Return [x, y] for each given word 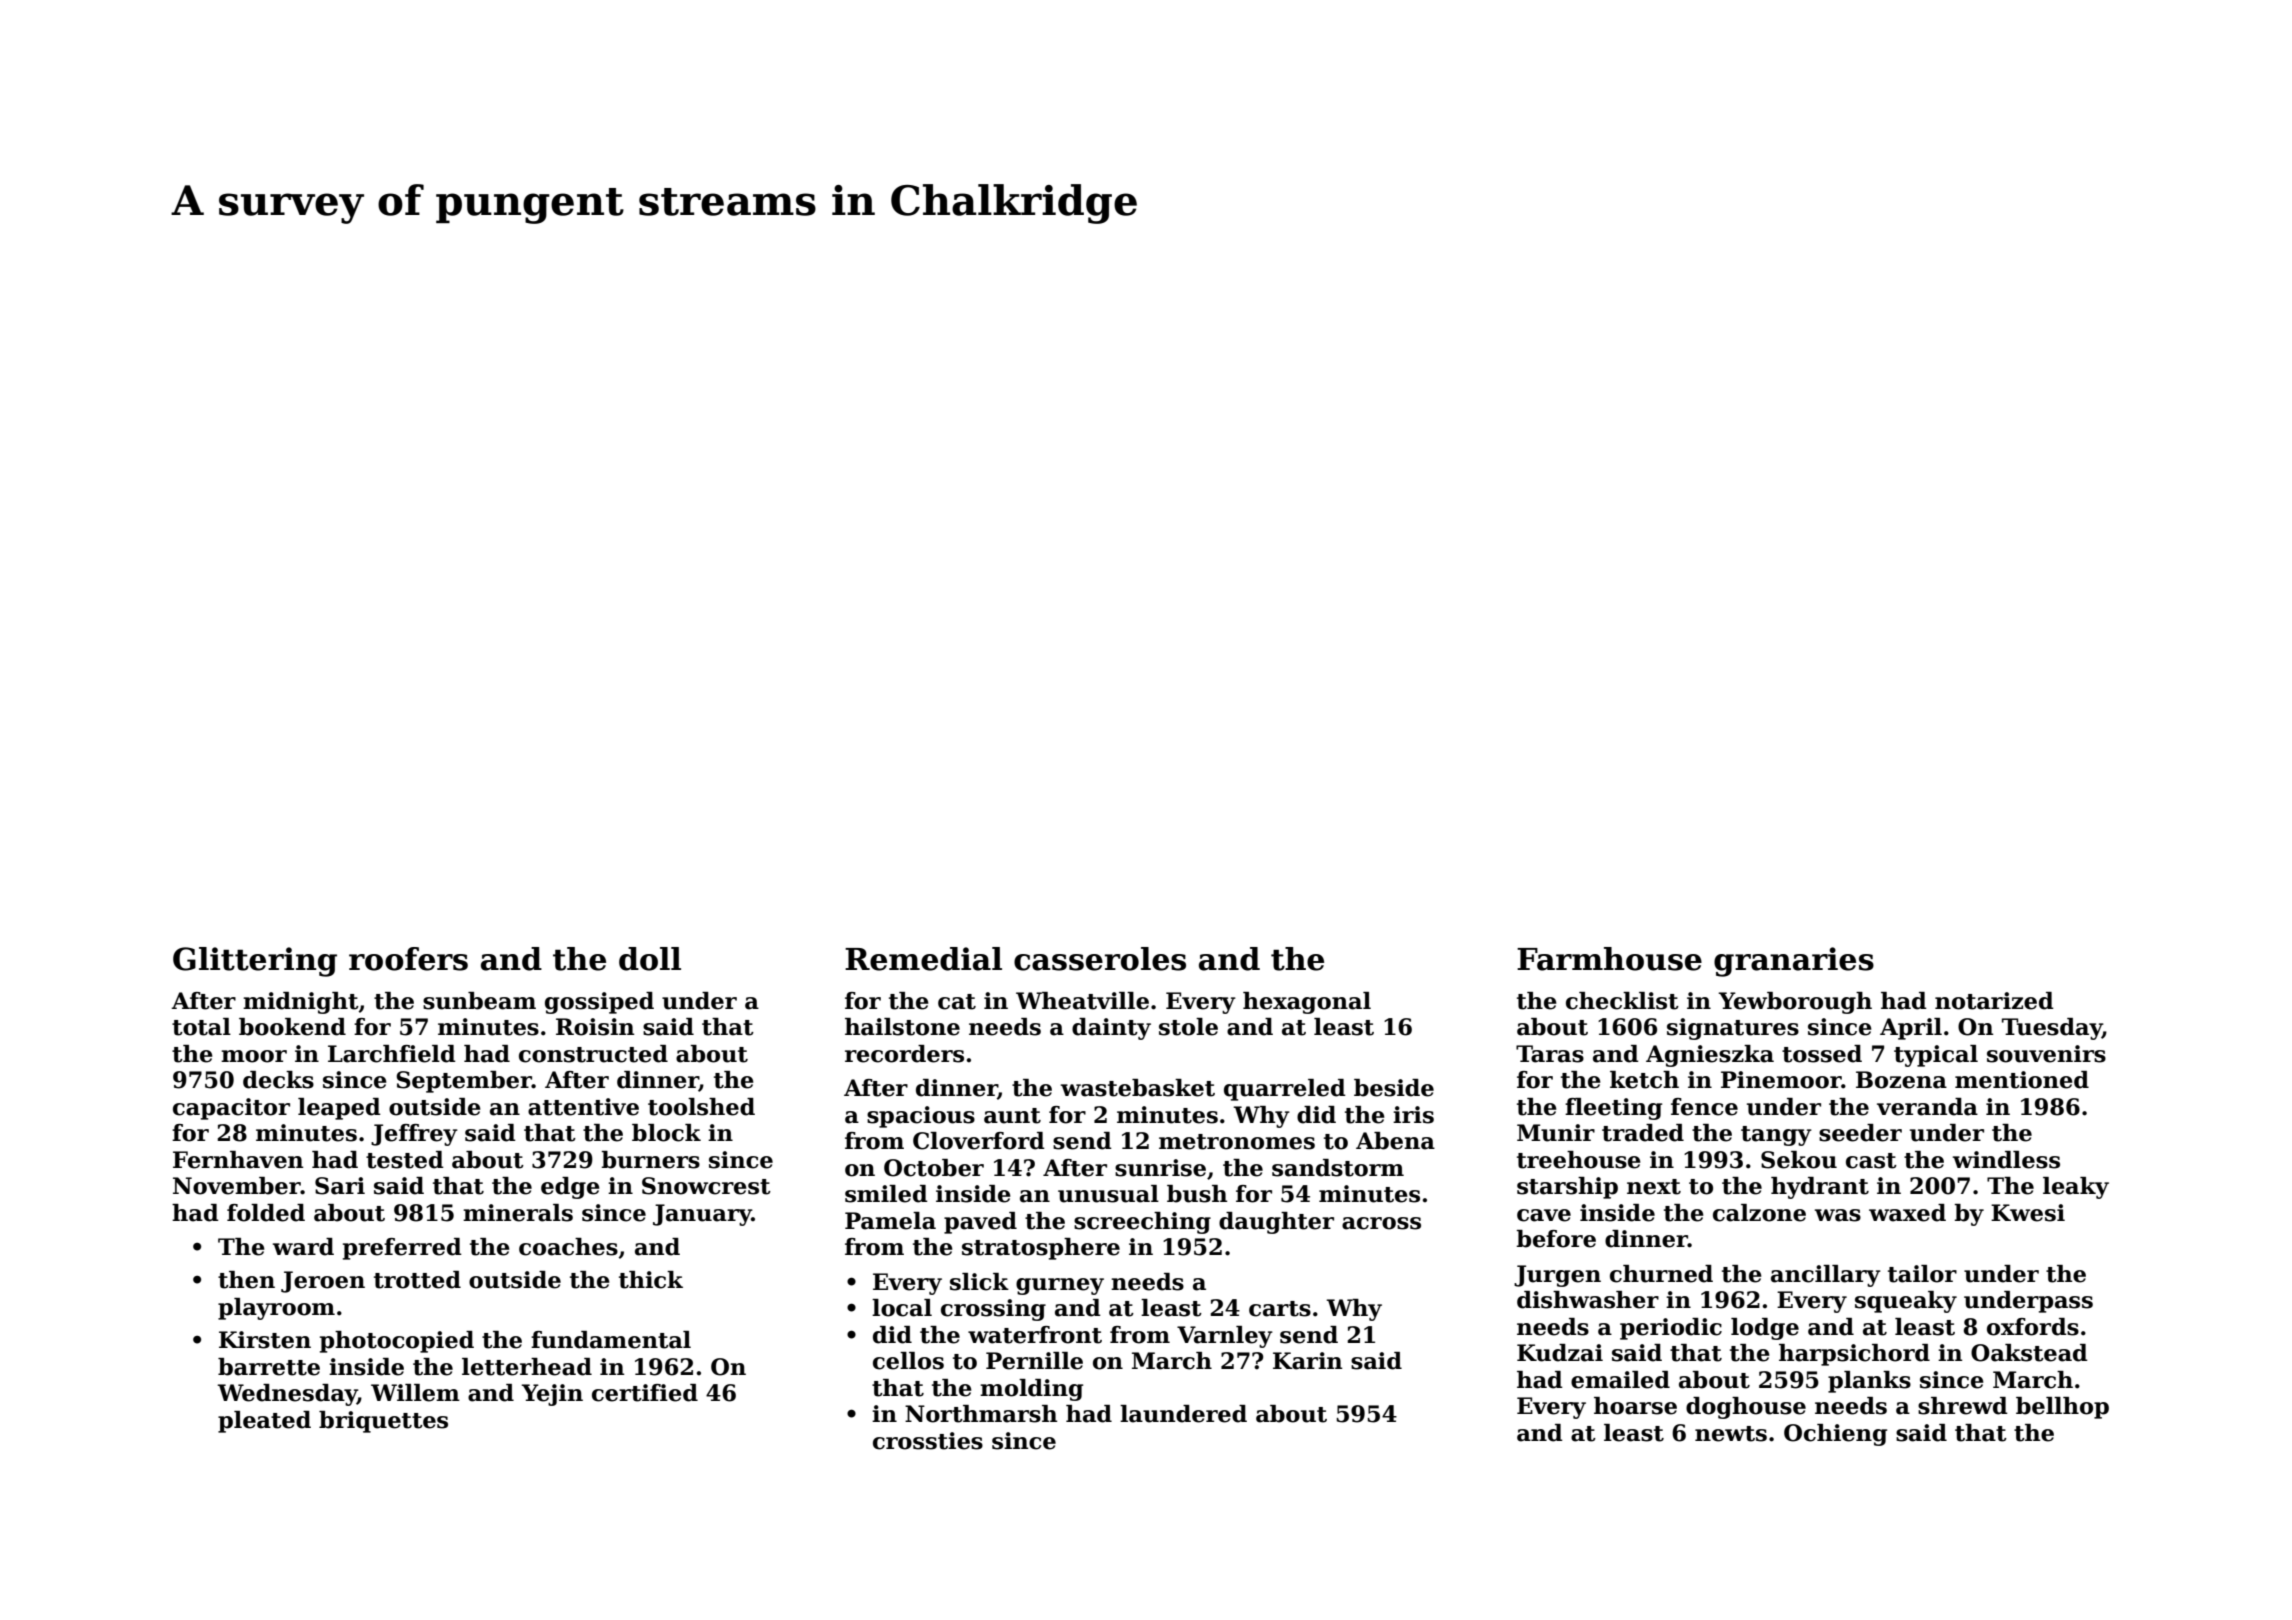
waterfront [1035, 1335]
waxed [1907, 1213]
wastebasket [1138, 1088]
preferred [402, 1249]
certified [645, 1393]
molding [1031, 1390]
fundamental [611, 1340]
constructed [593, 1054]
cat [957, 1002]
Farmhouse [1609, 959]
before [1556, 1239]
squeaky [1906, 1302]
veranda [1927, 1107]
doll [650, 959]
